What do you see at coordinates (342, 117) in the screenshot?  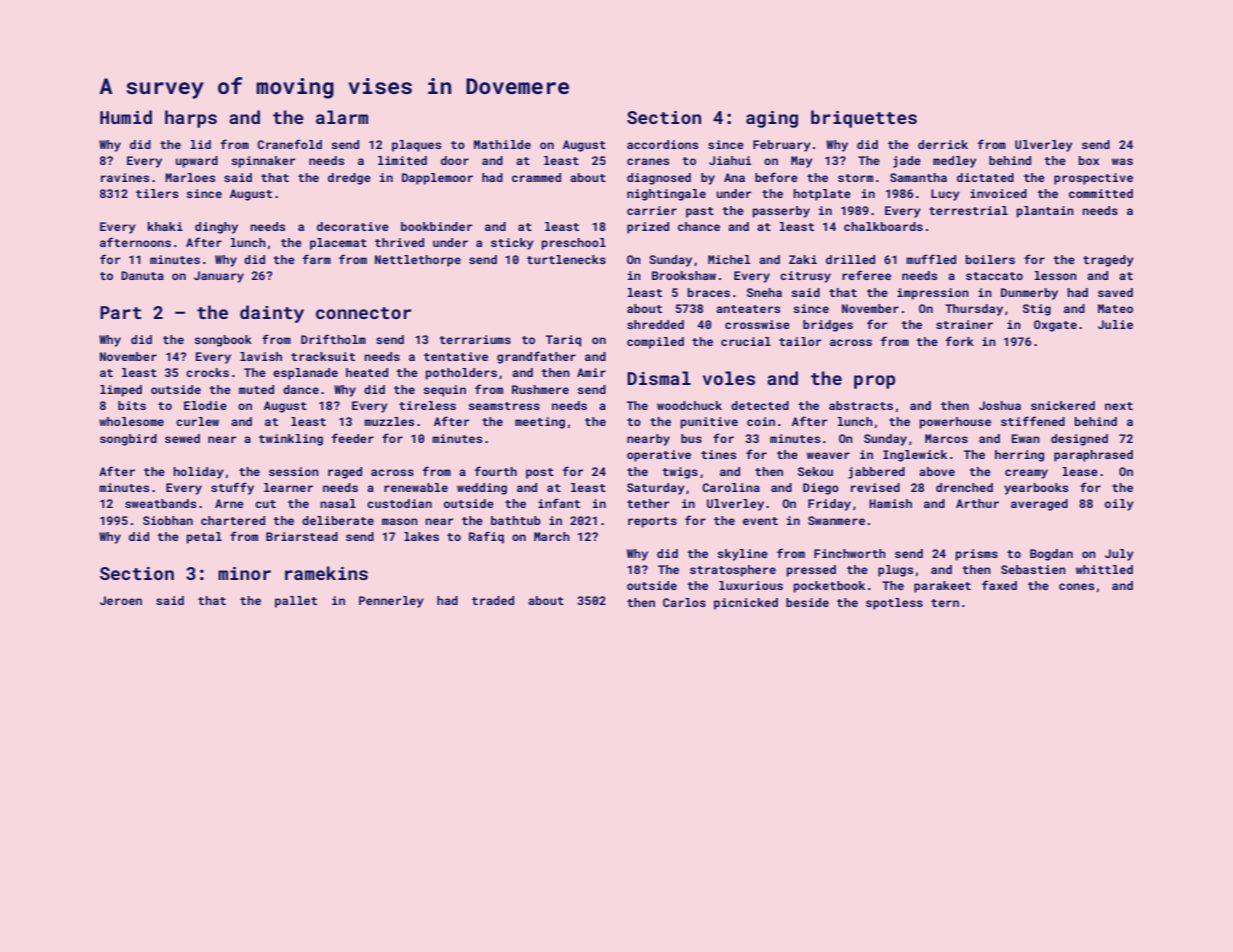 I see `alarm` at bounding box center [342, 117].
